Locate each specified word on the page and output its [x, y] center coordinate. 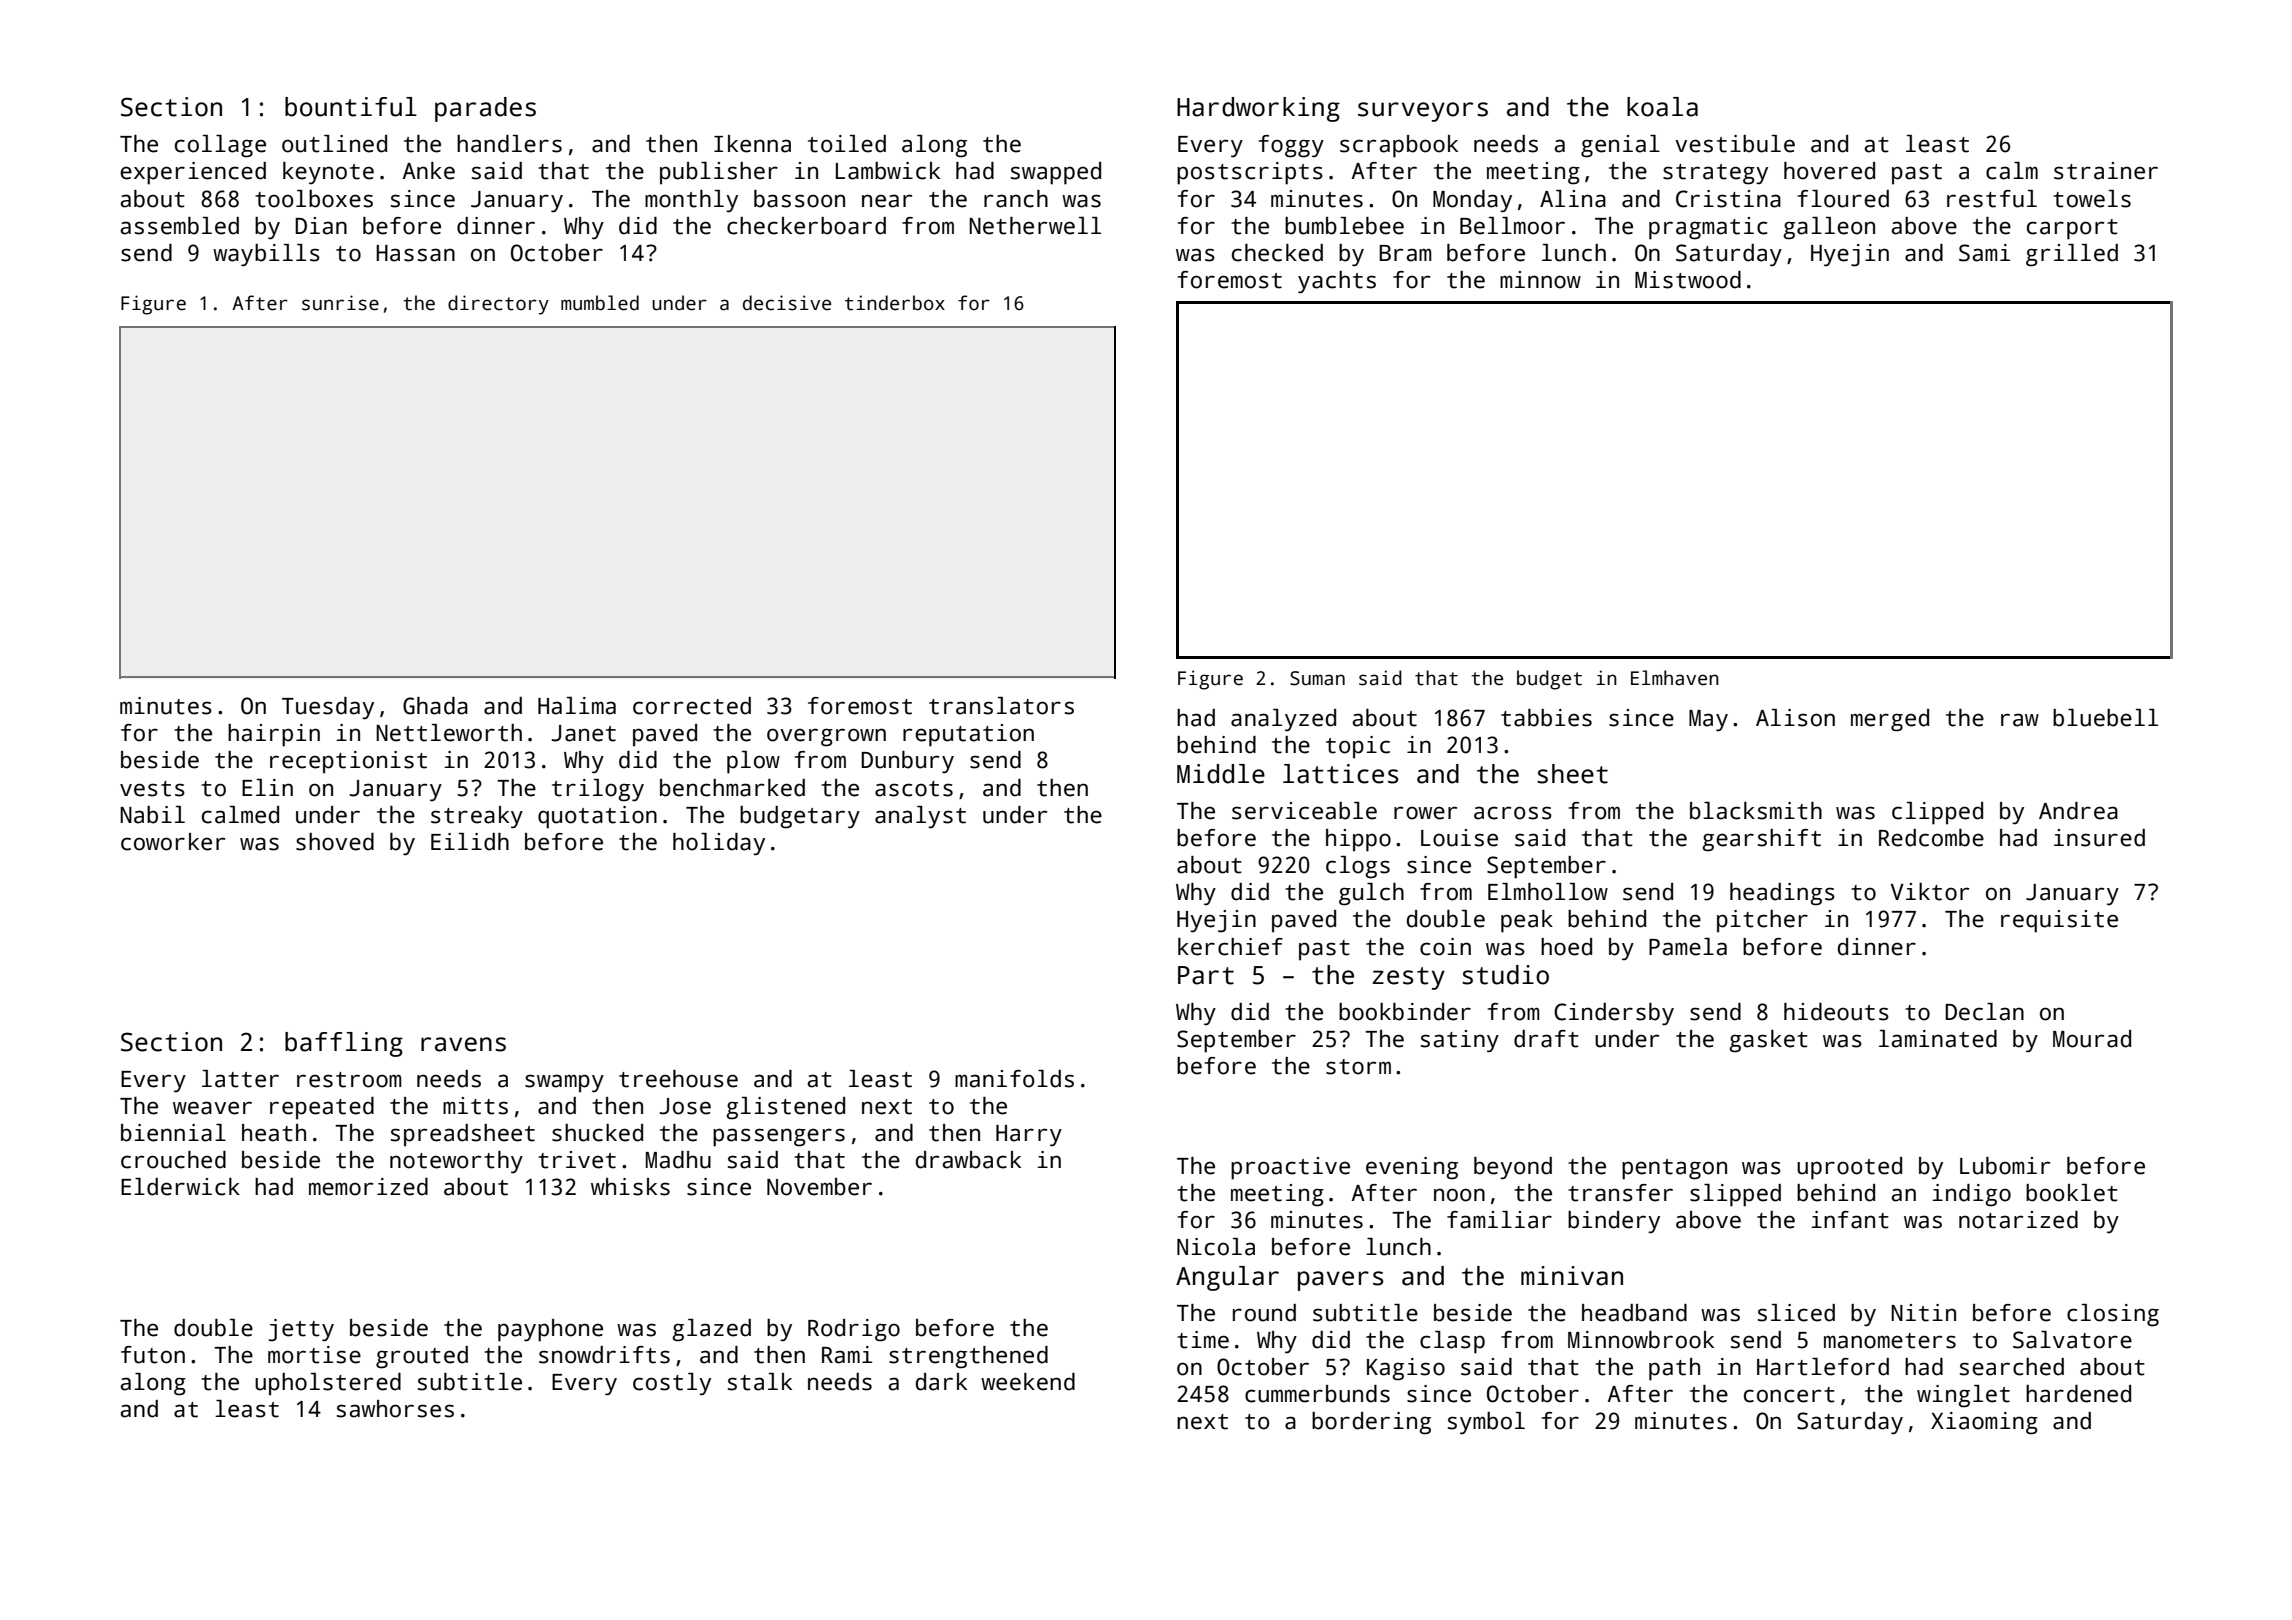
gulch [1371, 894]
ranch [1016, 199]
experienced [193, 173]
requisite [2059, 921]
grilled [2072, 255]
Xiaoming [1984, 1423]
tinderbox [895, 303]
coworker [173, 842]
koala [1662, 107]
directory [498, 305]
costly [672, 1384]
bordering [1371, 1423]
